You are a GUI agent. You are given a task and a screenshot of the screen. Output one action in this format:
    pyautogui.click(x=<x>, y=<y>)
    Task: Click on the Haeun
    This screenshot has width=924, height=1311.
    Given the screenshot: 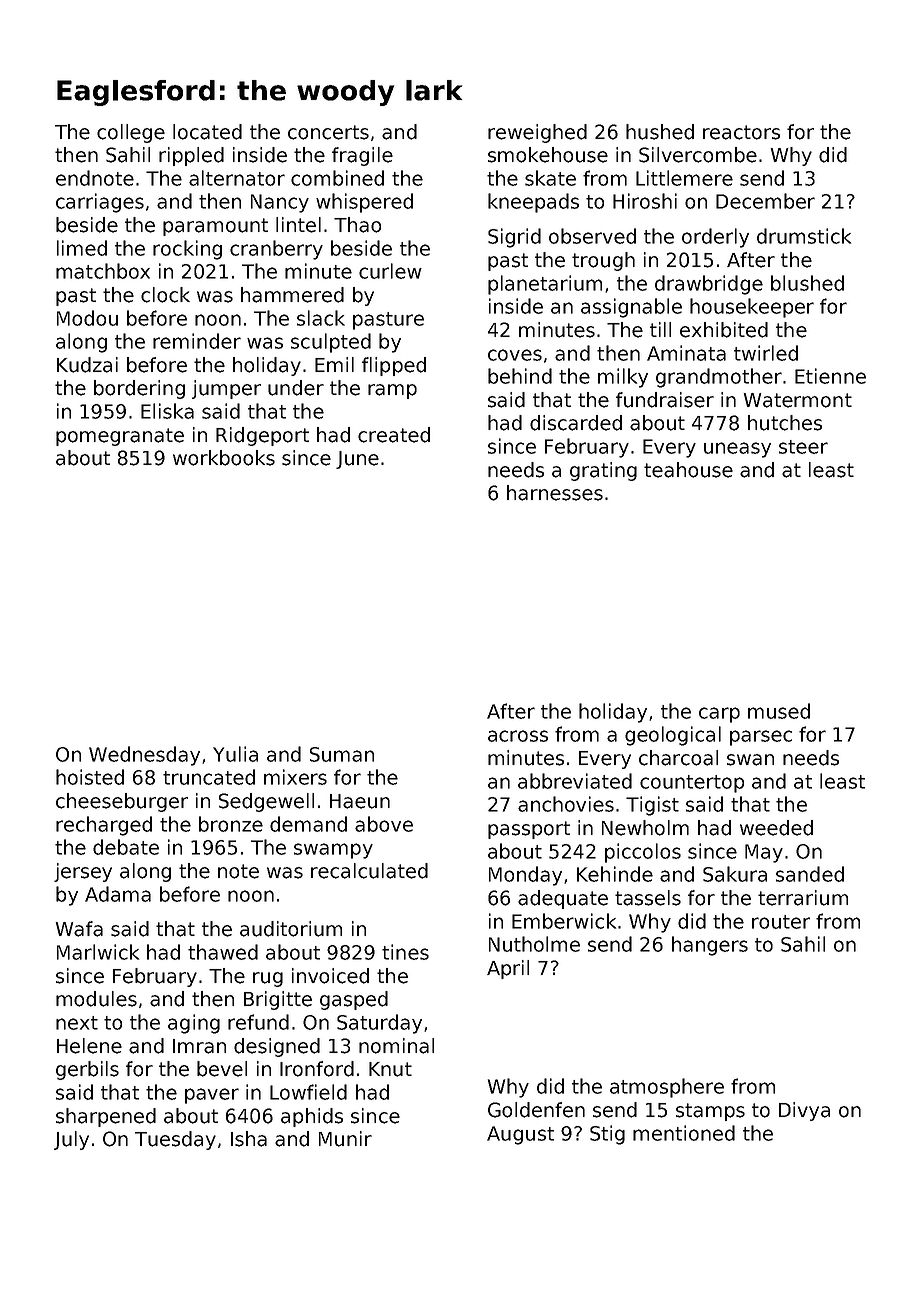 What is the action you would take?
    pyautogui.click(x=360, y=801)
